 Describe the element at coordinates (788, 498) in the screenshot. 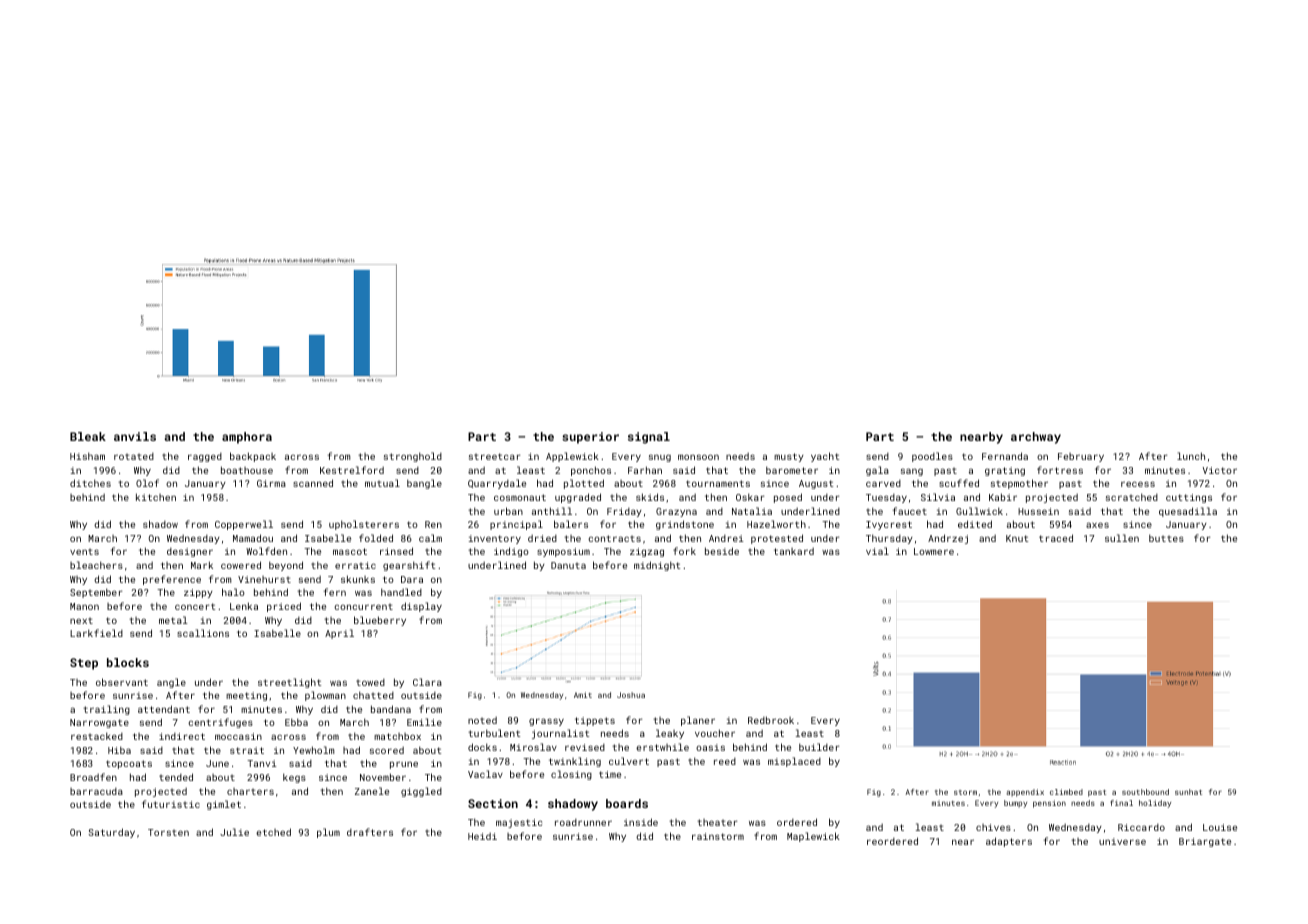

I see `posed` at that location.
